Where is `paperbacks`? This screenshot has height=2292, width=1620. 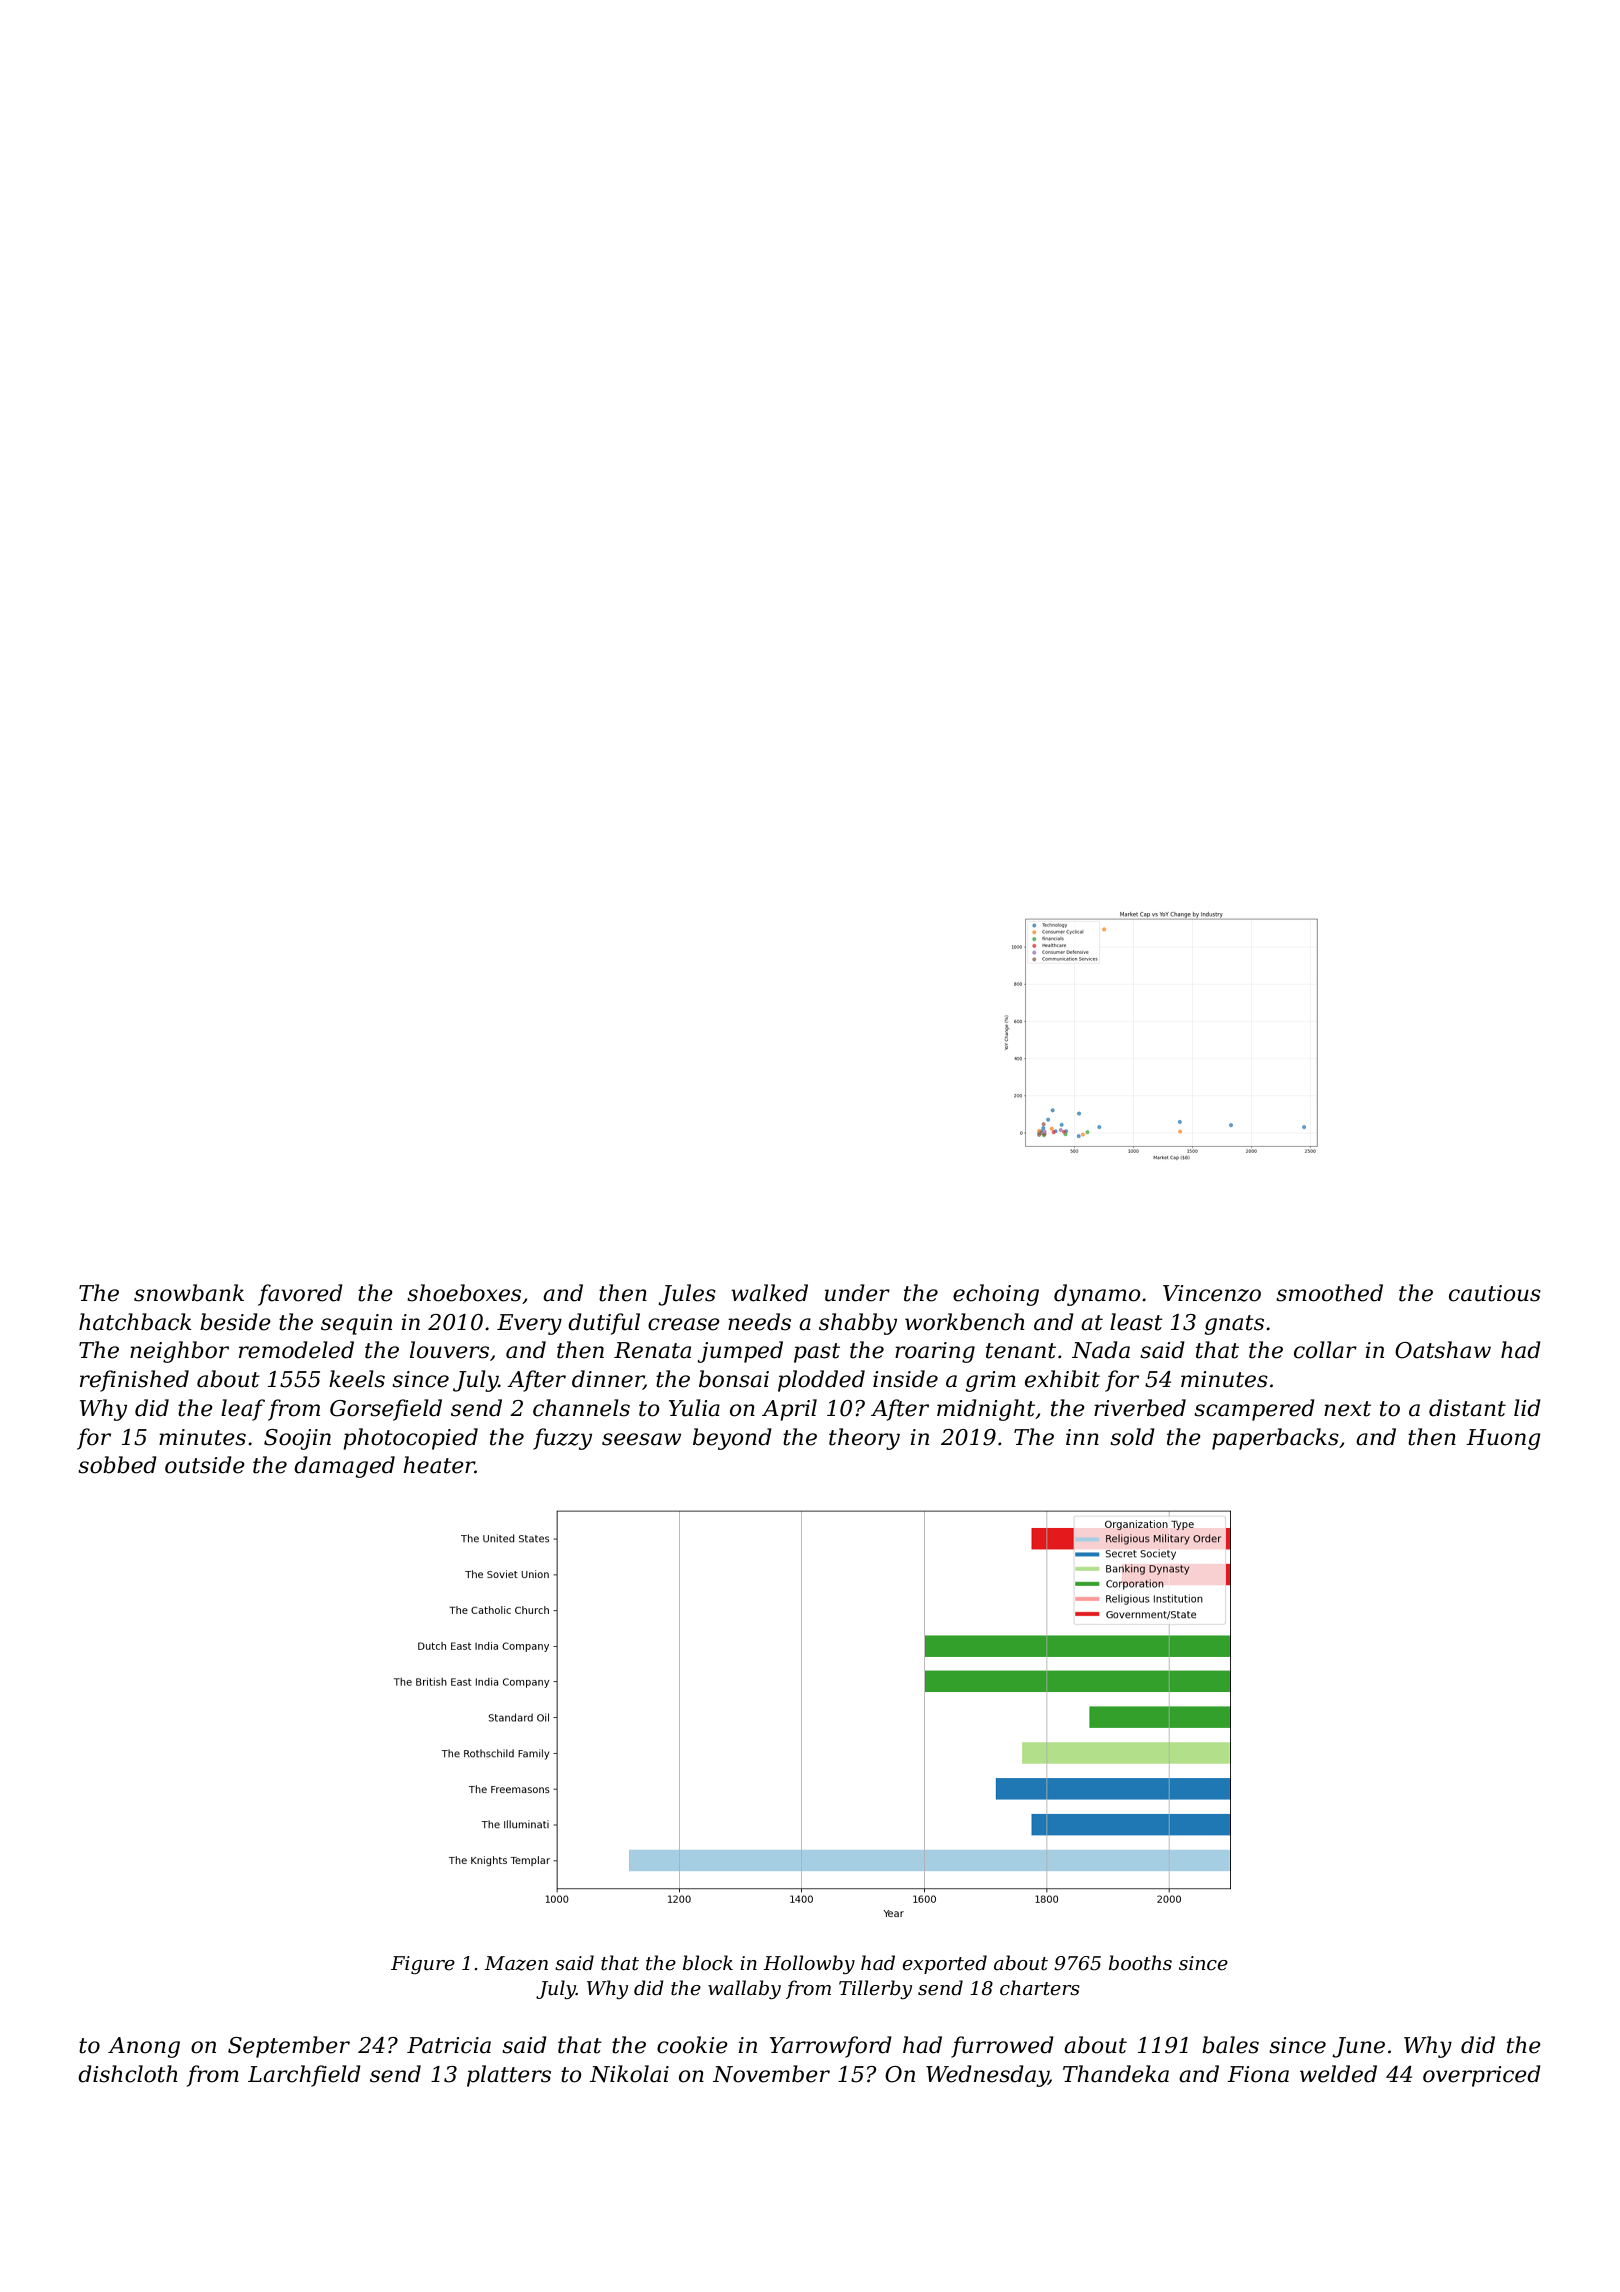
paperbacks is located at coordinates (1275, 1439).
